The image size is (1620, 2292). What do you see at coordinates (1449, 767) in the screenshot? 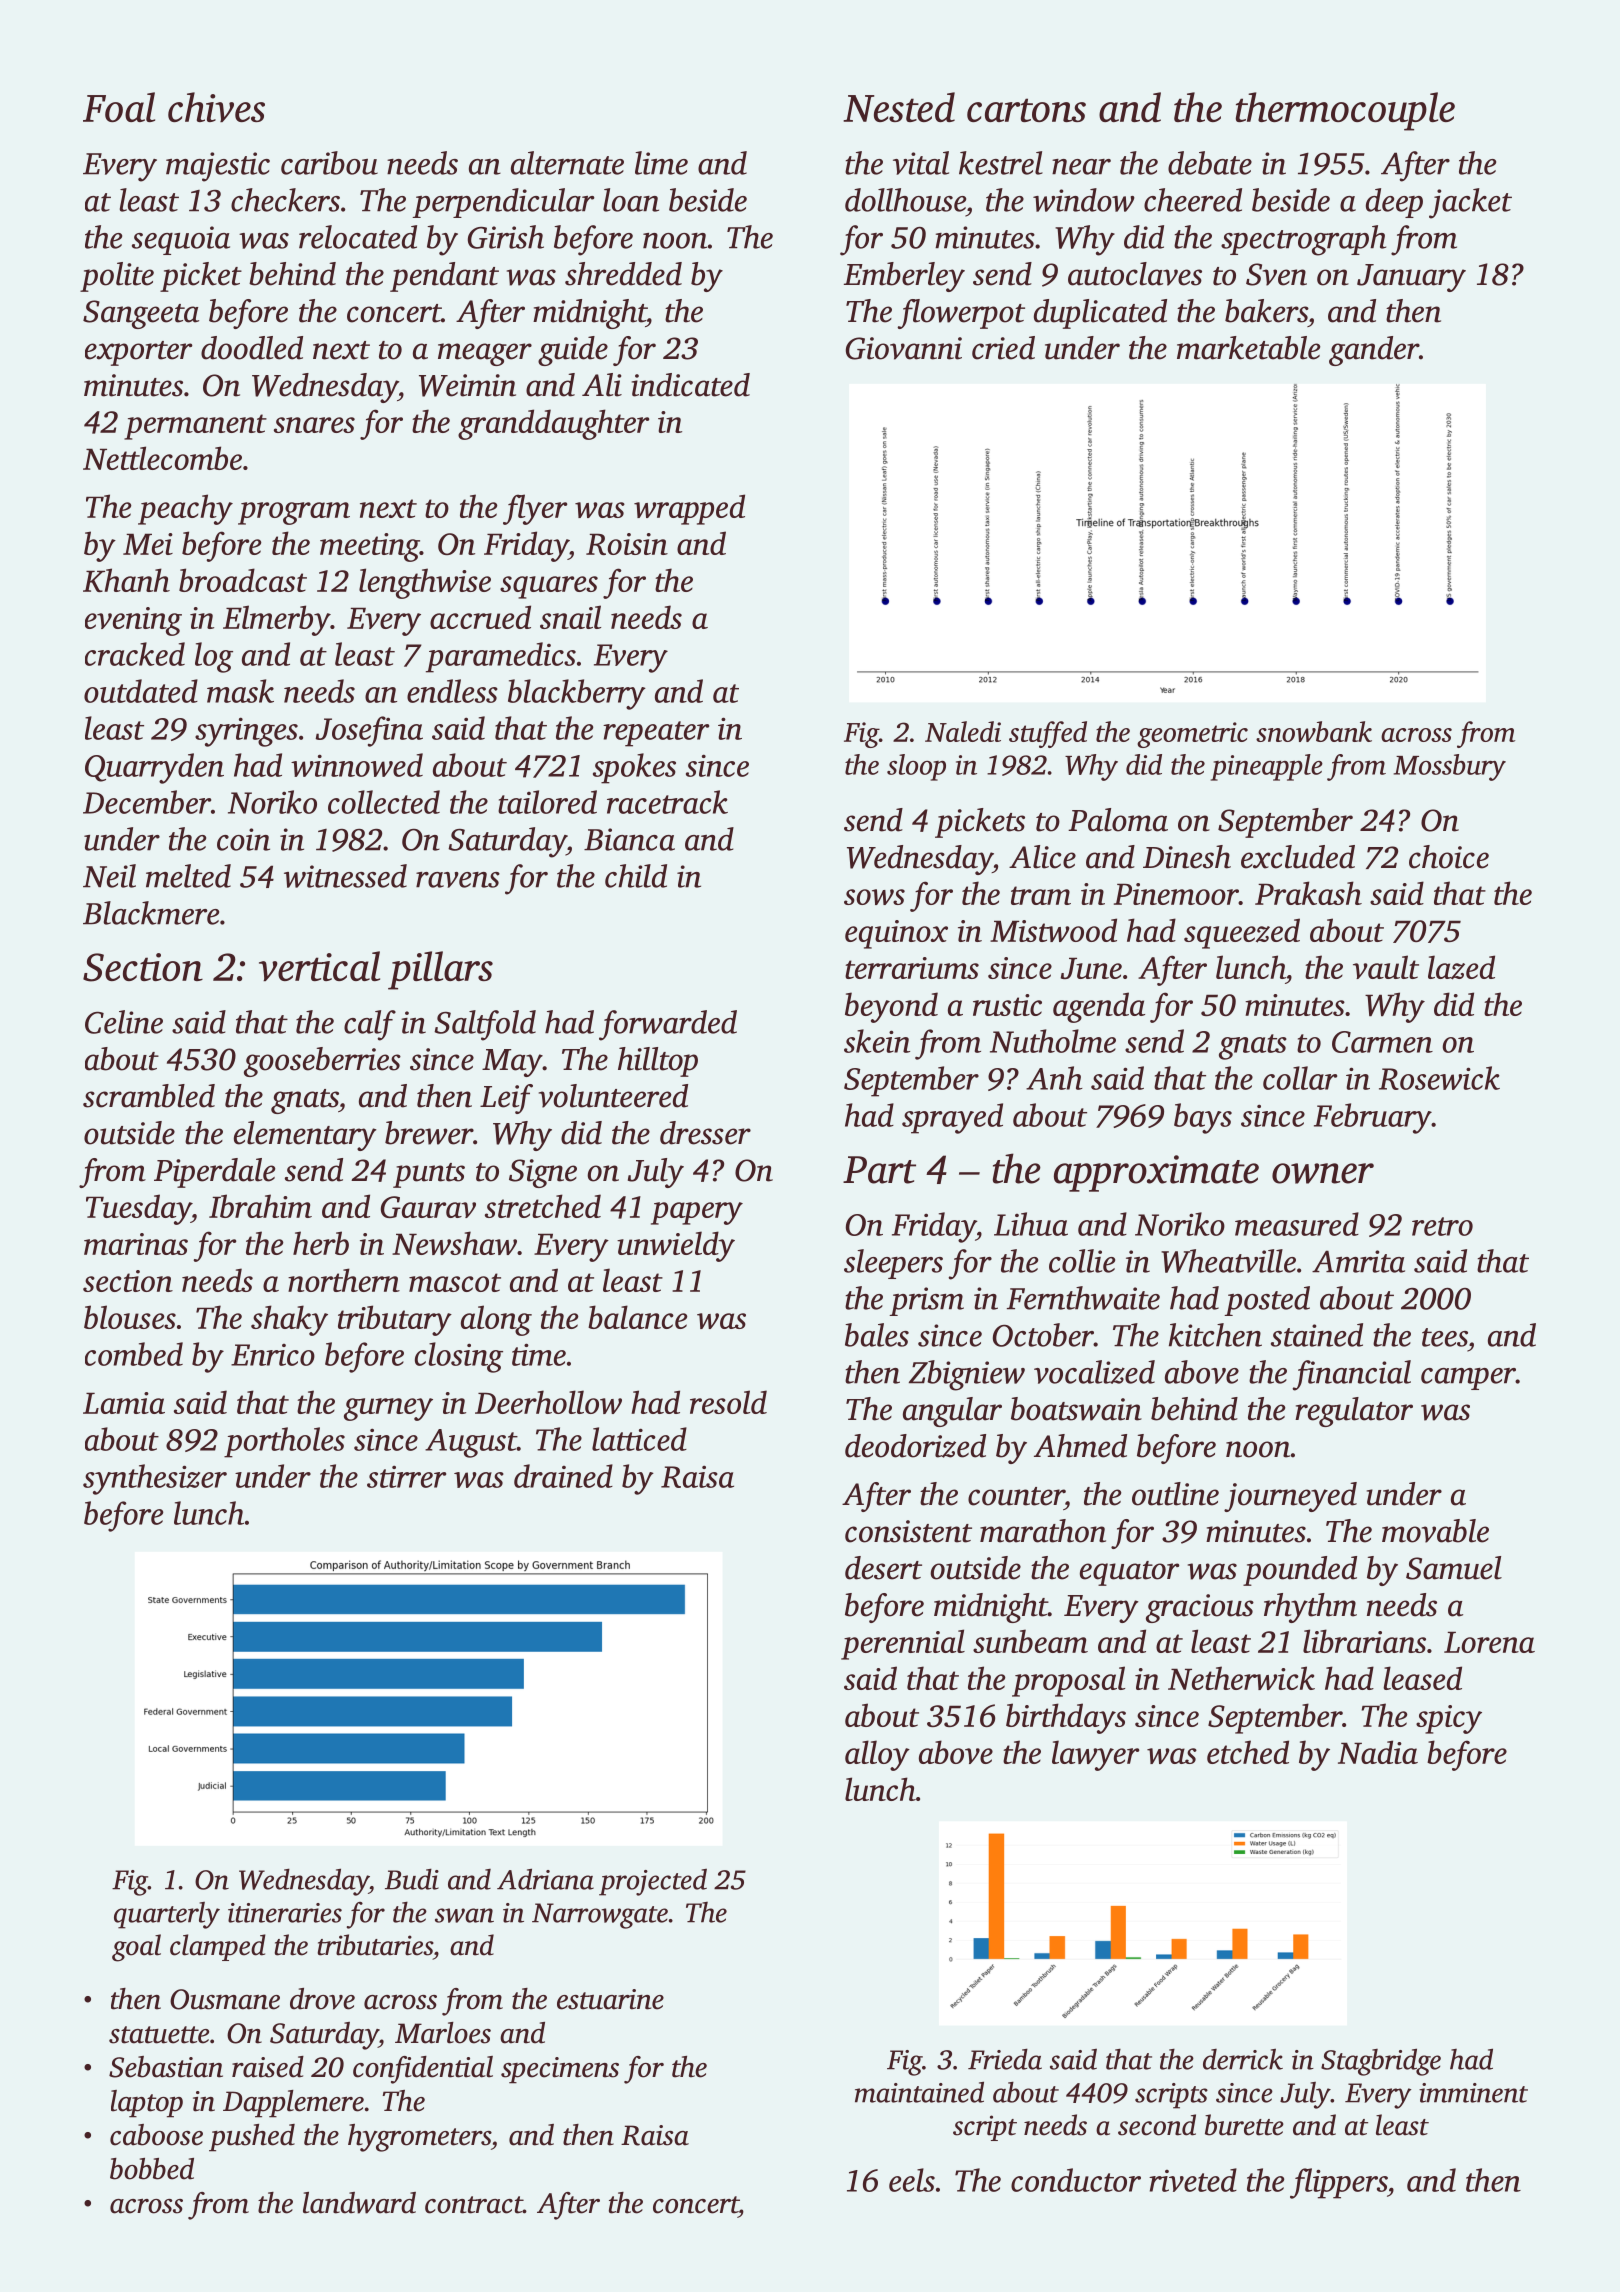
I see `Mossbury` at bounding box center [1449, 767].
